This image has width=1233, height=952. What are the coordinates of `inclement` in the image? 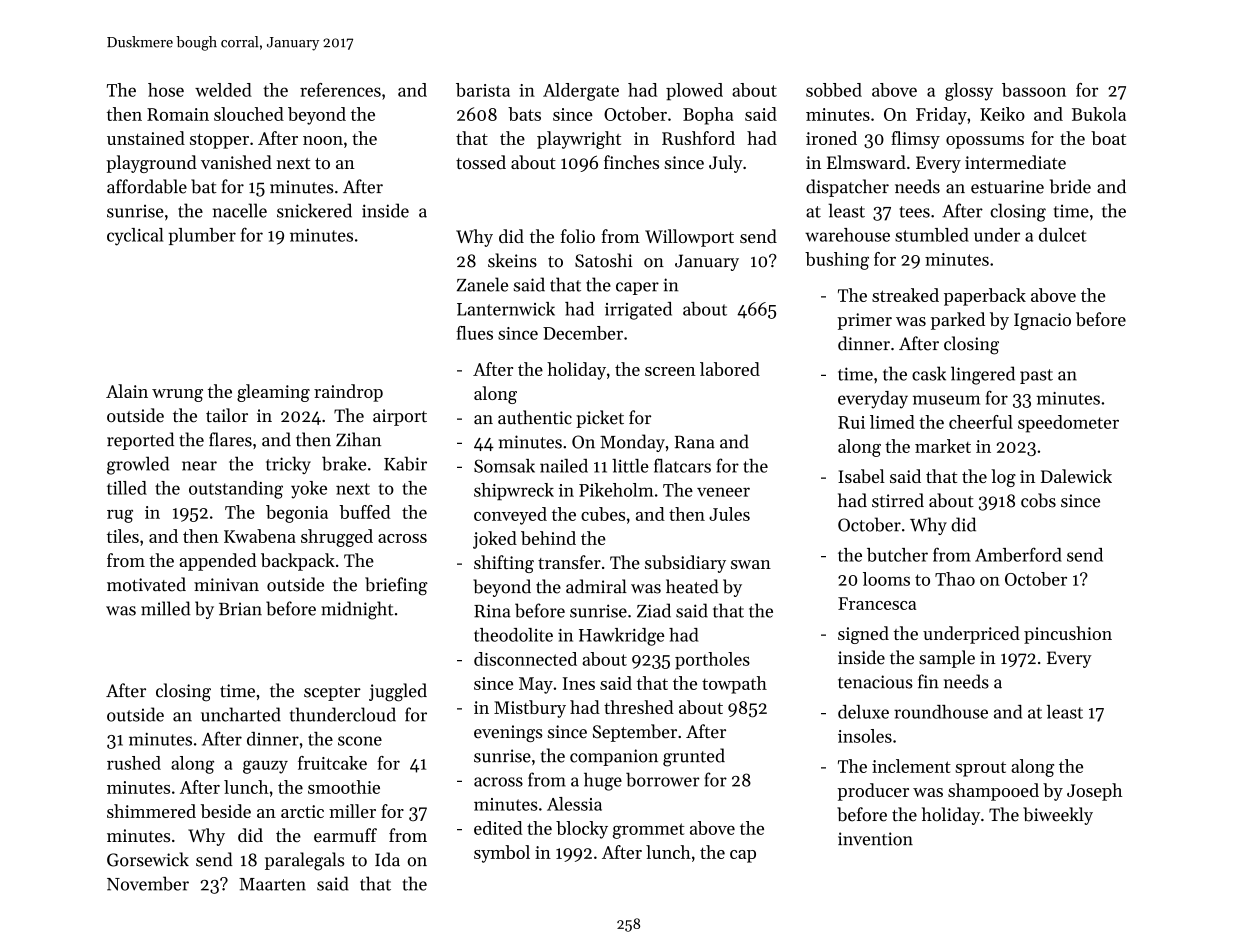 It's located at (911, 766).
